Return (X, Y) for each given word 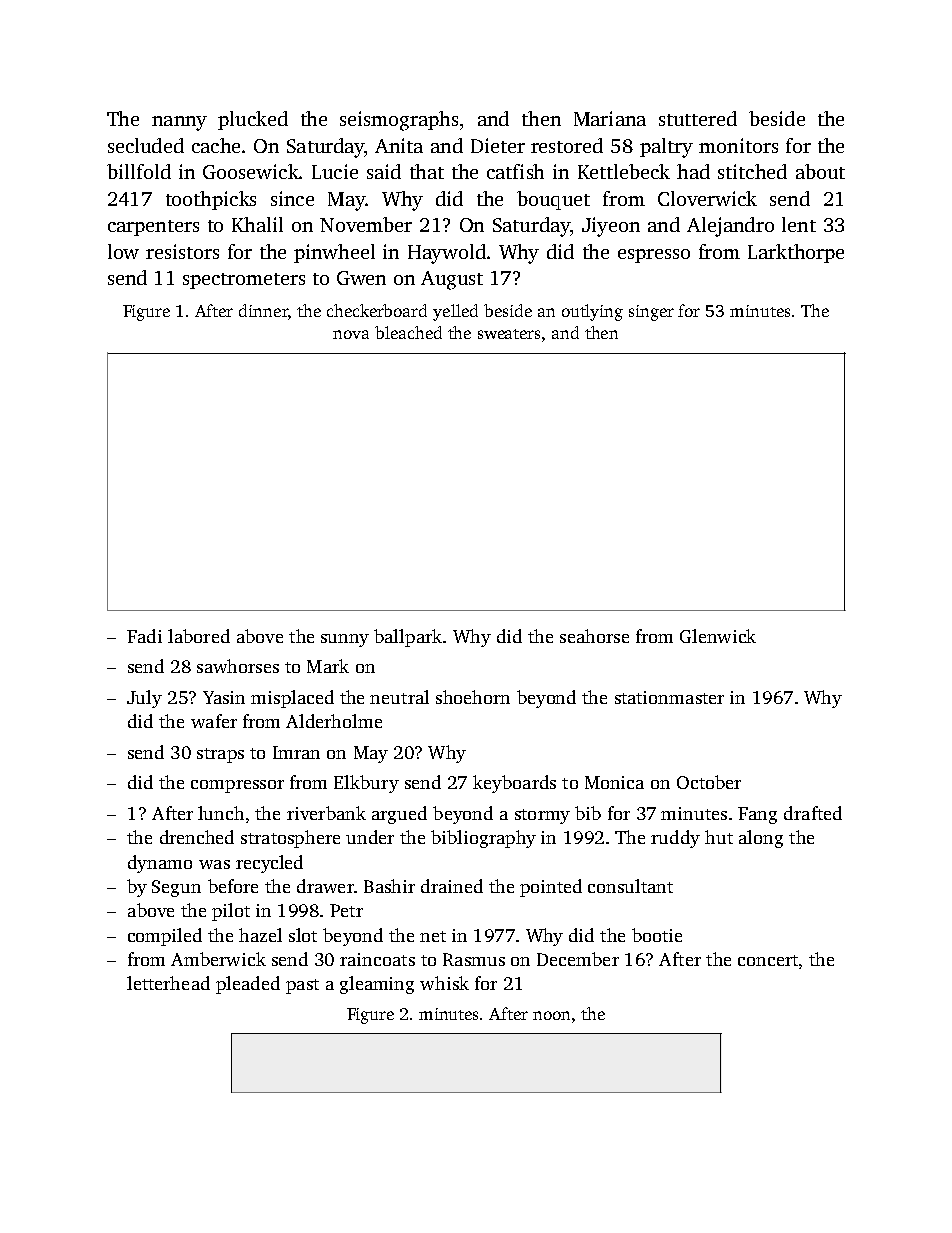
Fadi (144, 636)
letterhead (168, 983)
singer (651, 313)
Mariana (610, 118)
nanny (179, 123)
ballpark (408, 638)
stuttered (698, 118)
